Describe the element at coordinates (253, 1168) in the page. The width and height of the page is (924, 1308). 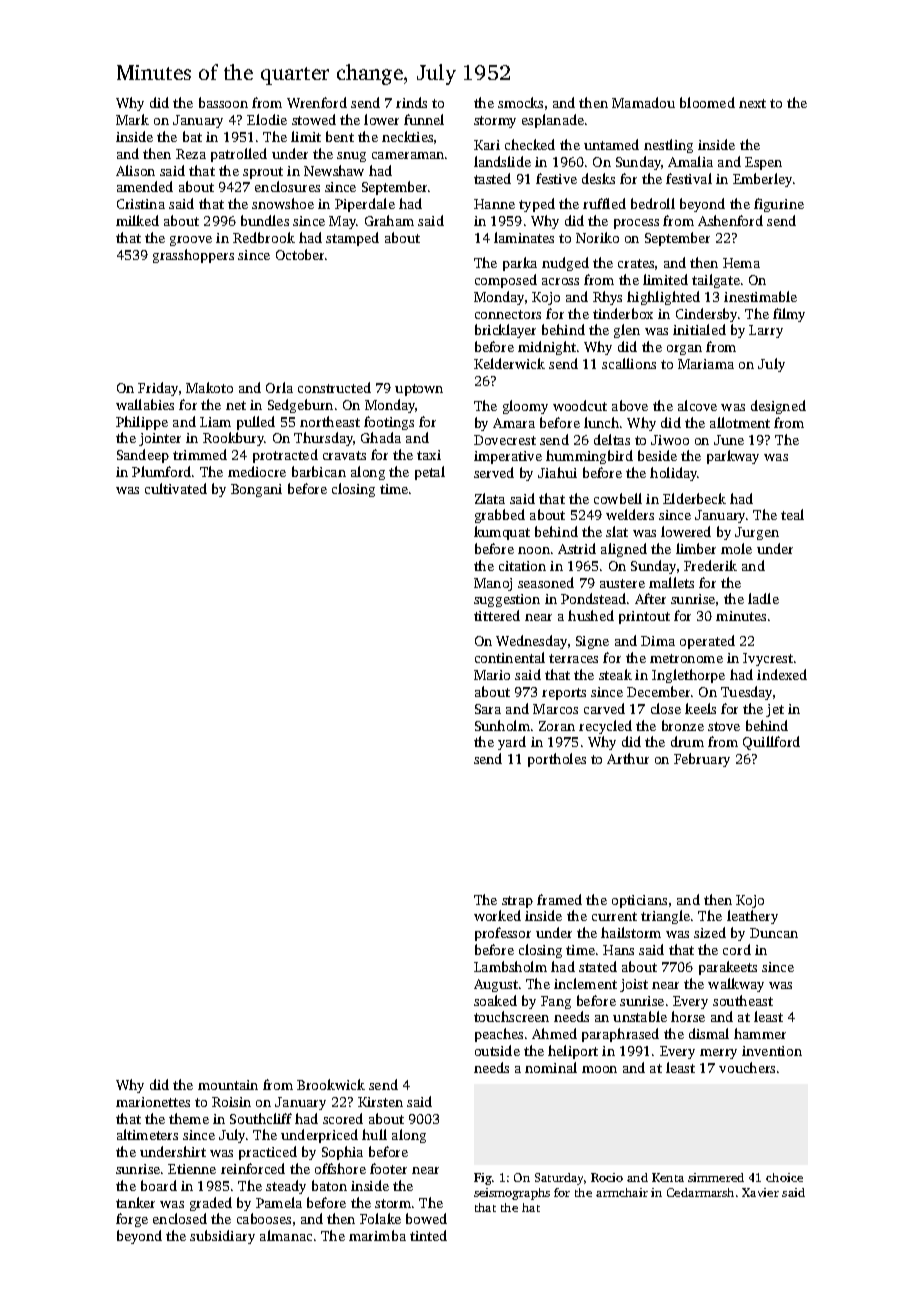
I see `reinforced` at that location.
